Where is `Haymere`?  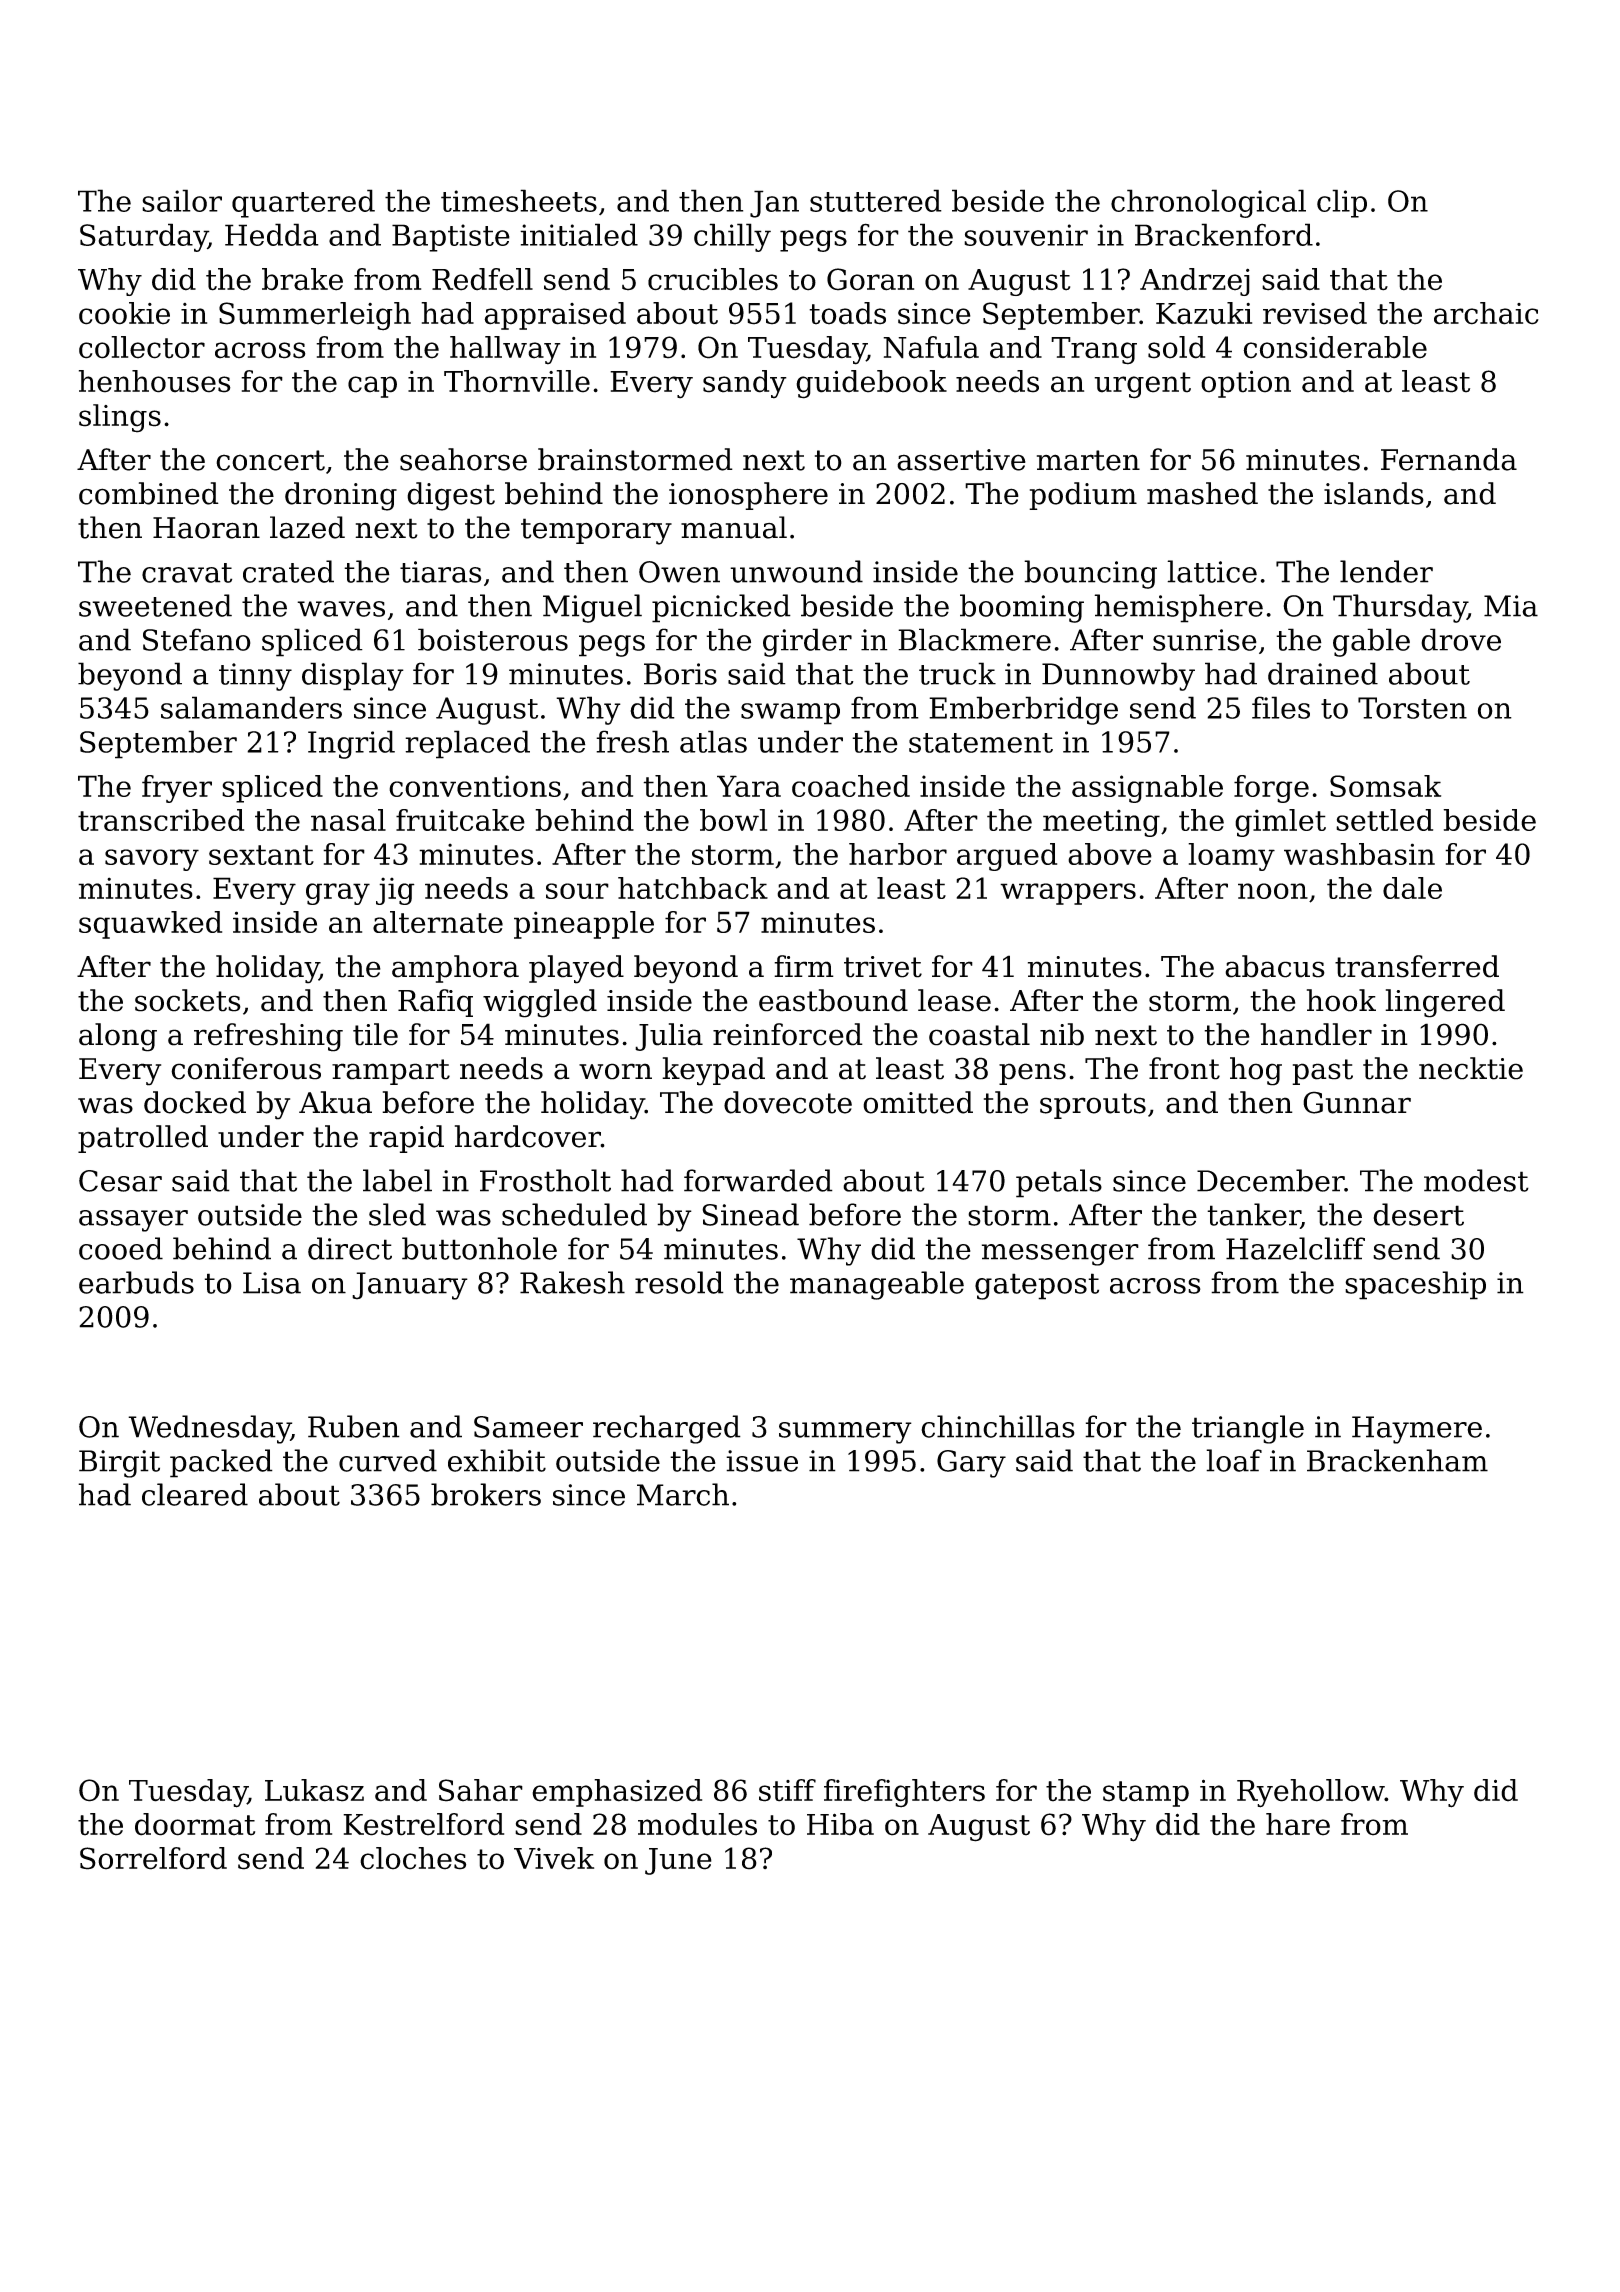
Haymere is located at coordinates (1417, 1430).
